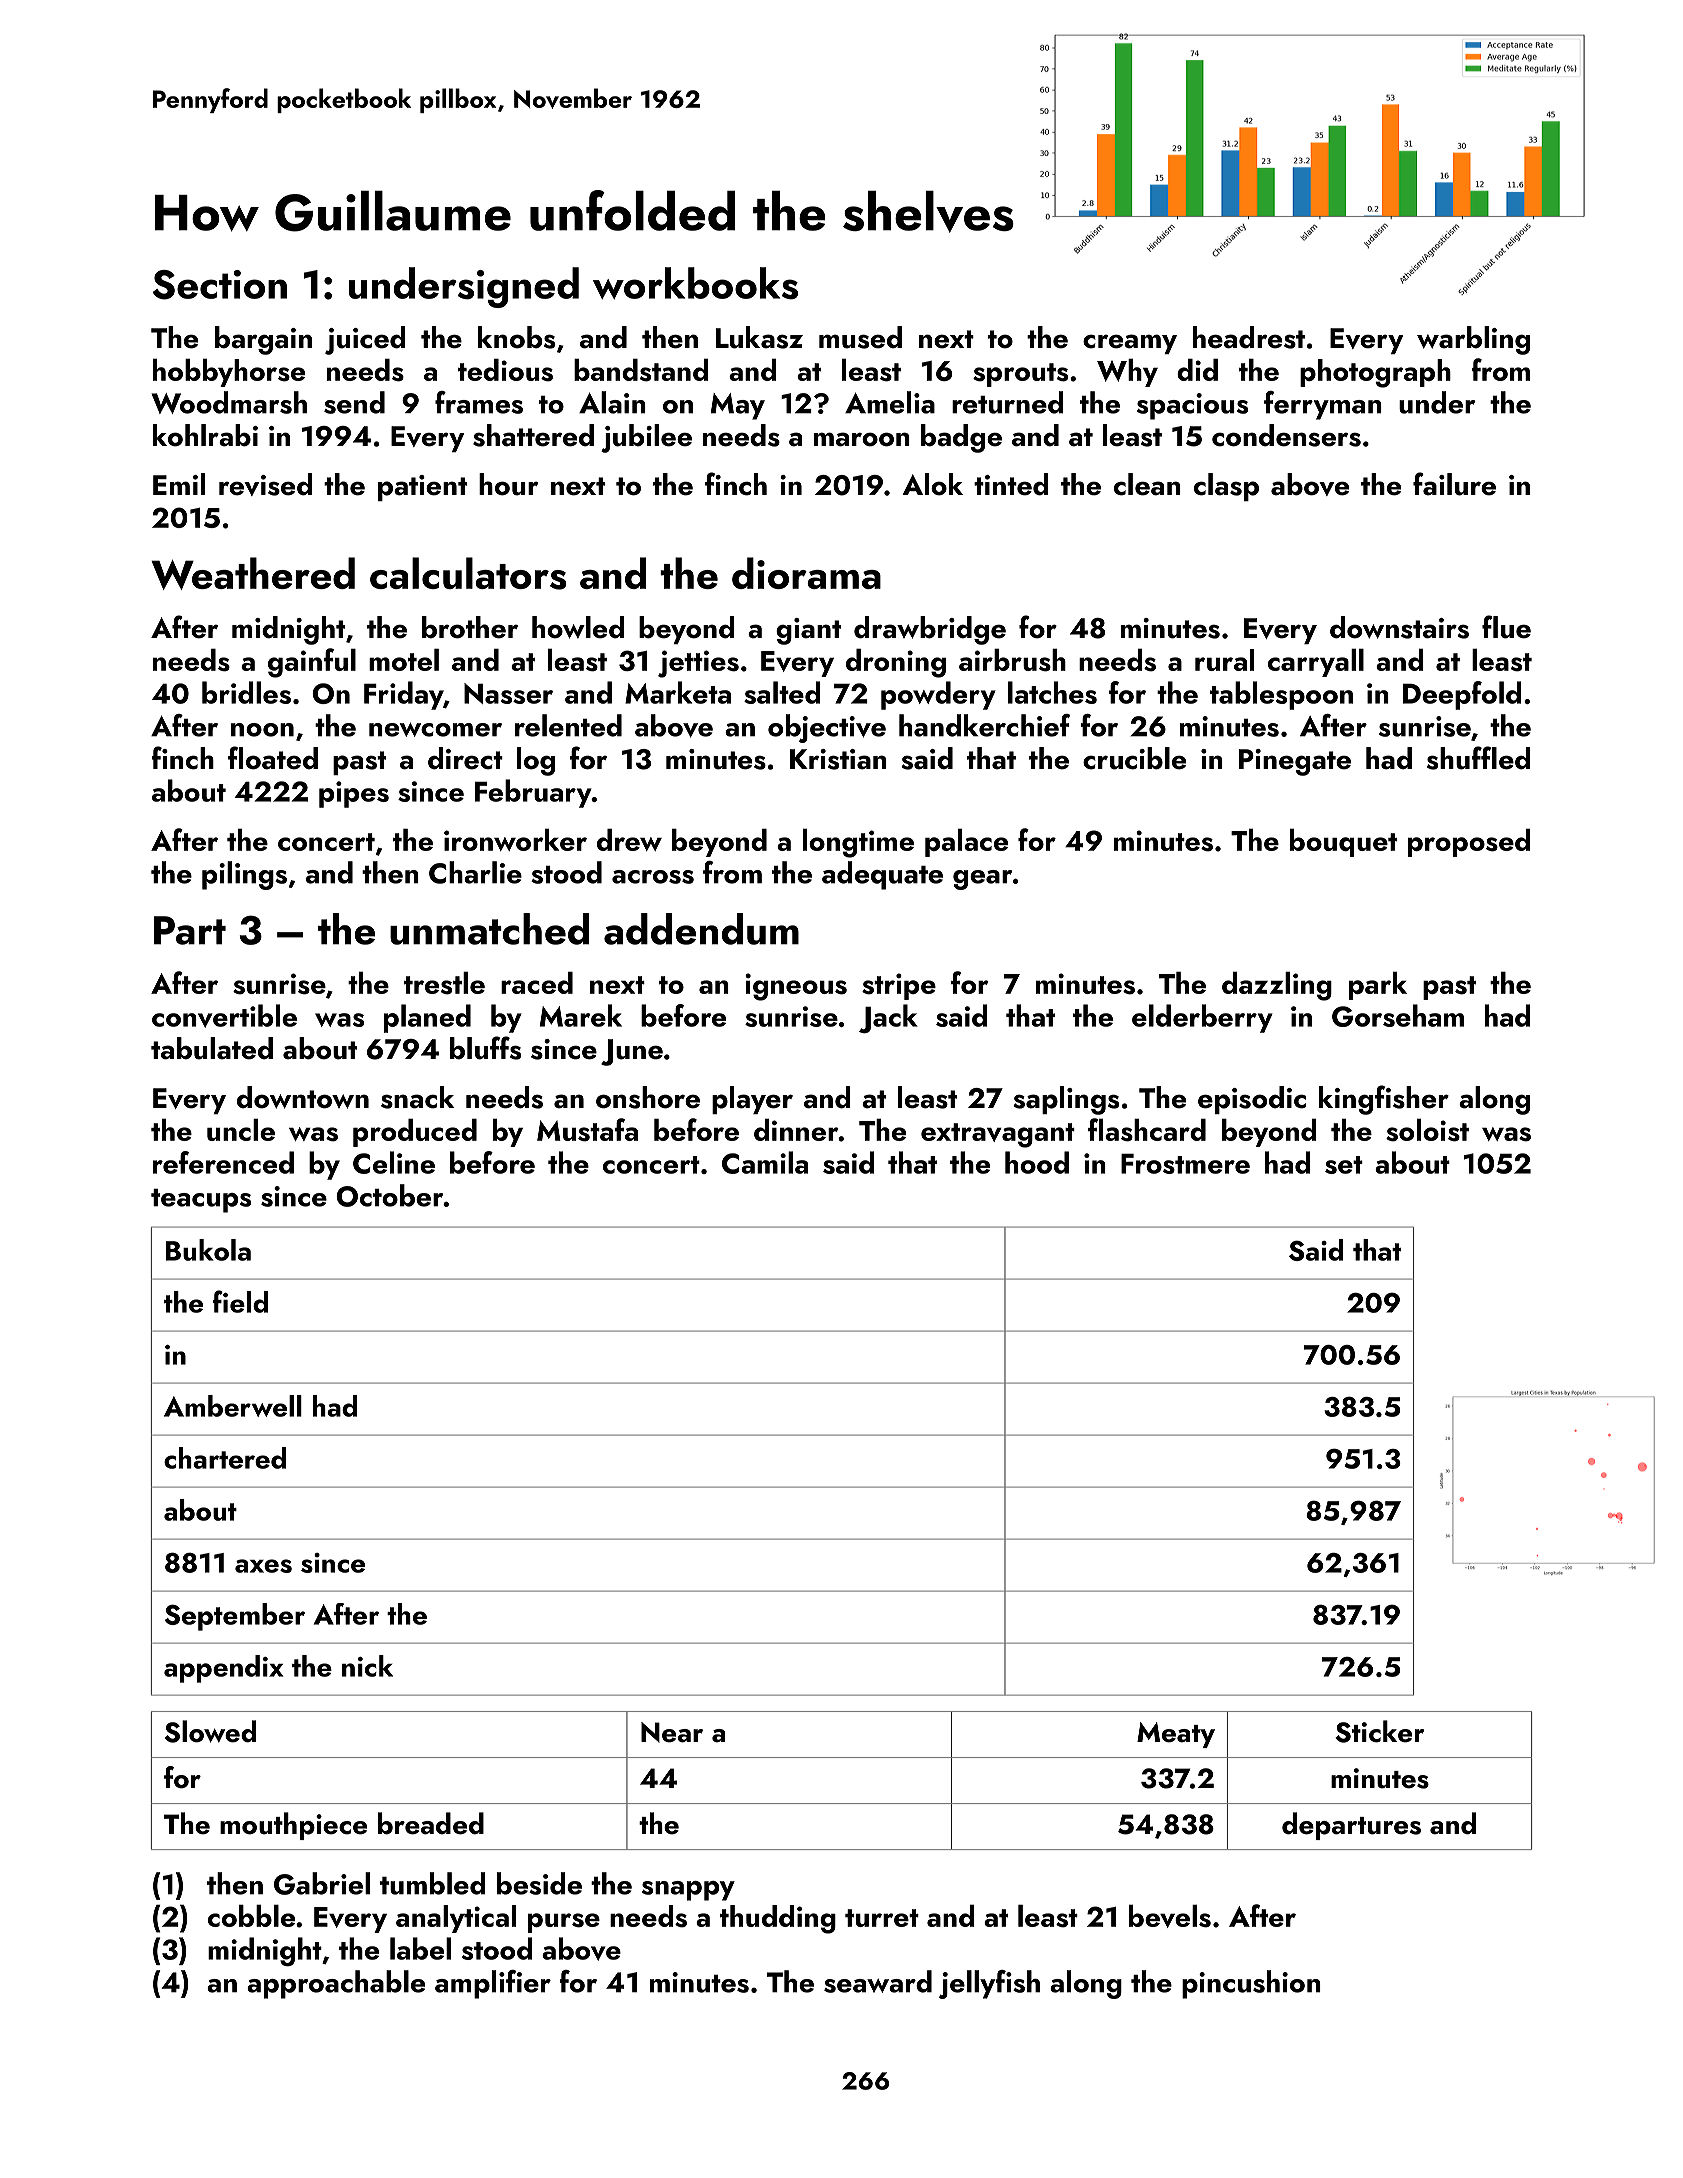 Image resolution: width=1683 pixels, height=2178 pixels. Describe the element at coordinates (229, 373) in the document. I see `hobbyhorse` at that location.
